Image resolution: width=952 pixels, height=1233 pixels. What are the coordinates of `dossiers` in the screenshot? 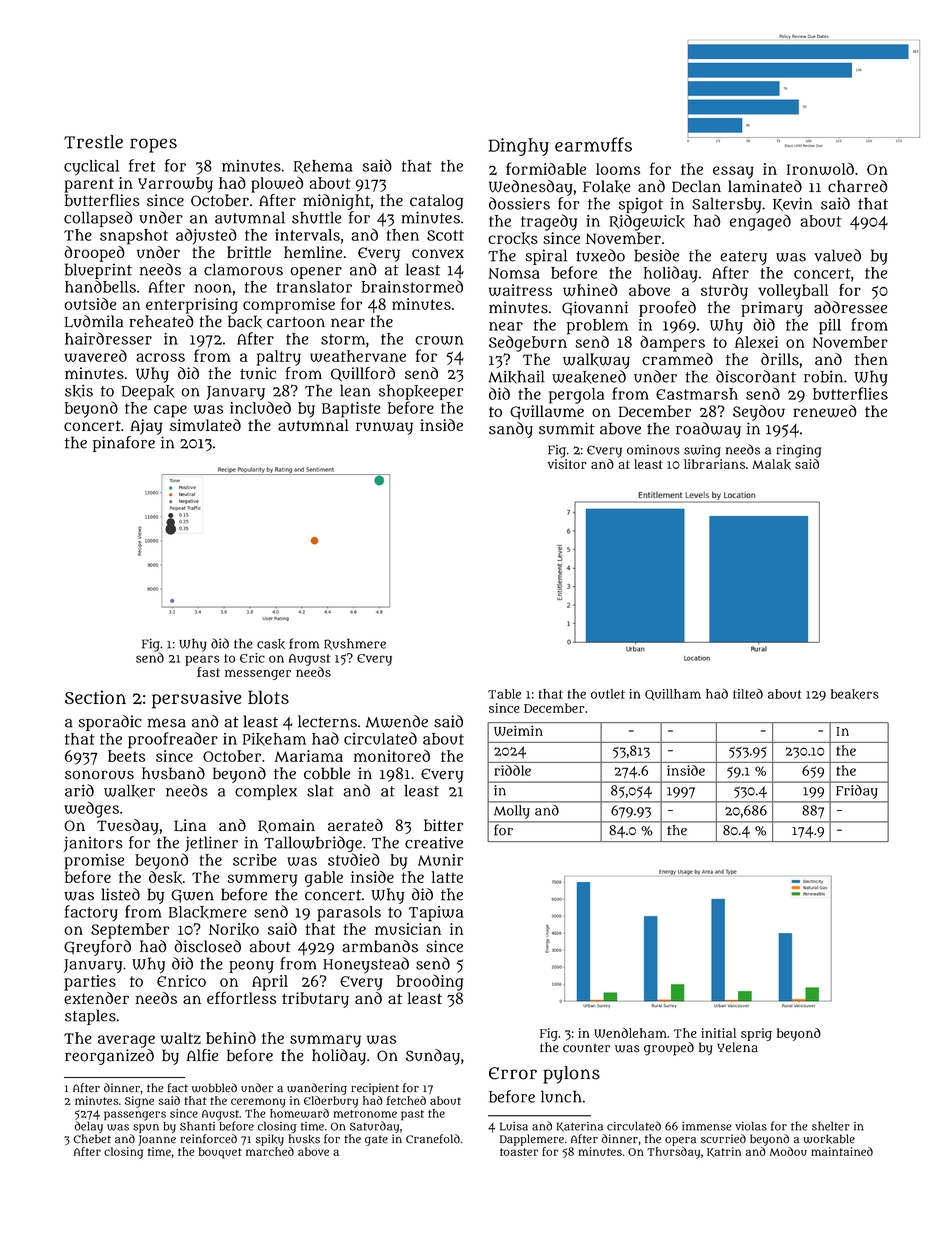 It's located at (519, 203).
